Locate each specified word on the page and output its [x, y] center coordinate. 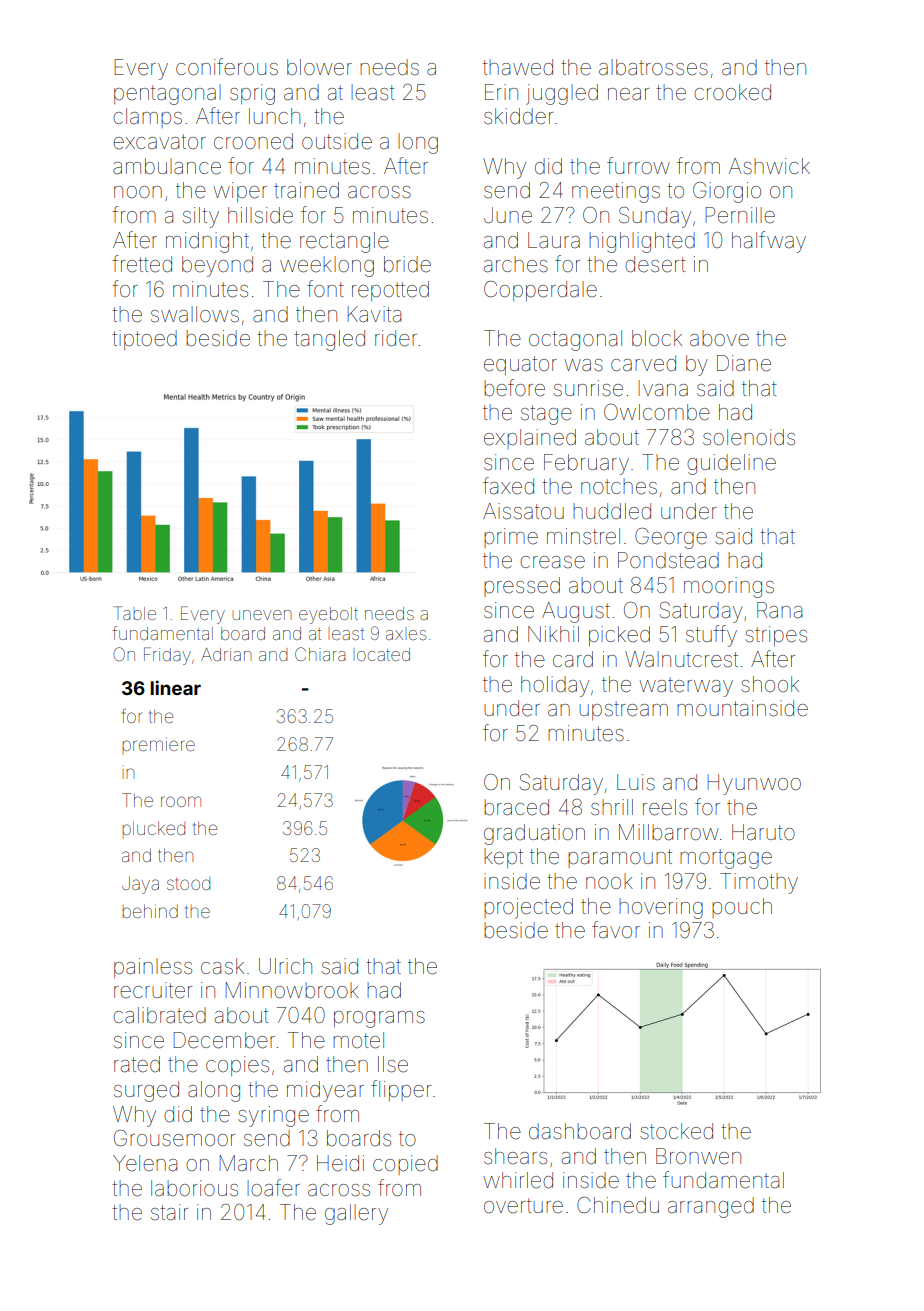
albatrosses [653, 67]
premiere [158, 744]
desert [655, 264]
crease [552, 562]
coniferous [227, 67]
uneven [262, 615]
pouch [742, 908]
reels [665, 807]
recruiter [153, 990]
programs [379, 1019]
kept [503, 858]
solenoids [749, 437]
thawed [518, 67]
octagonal [575, 340]
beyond [217, 266]
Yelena [145, 1163]
